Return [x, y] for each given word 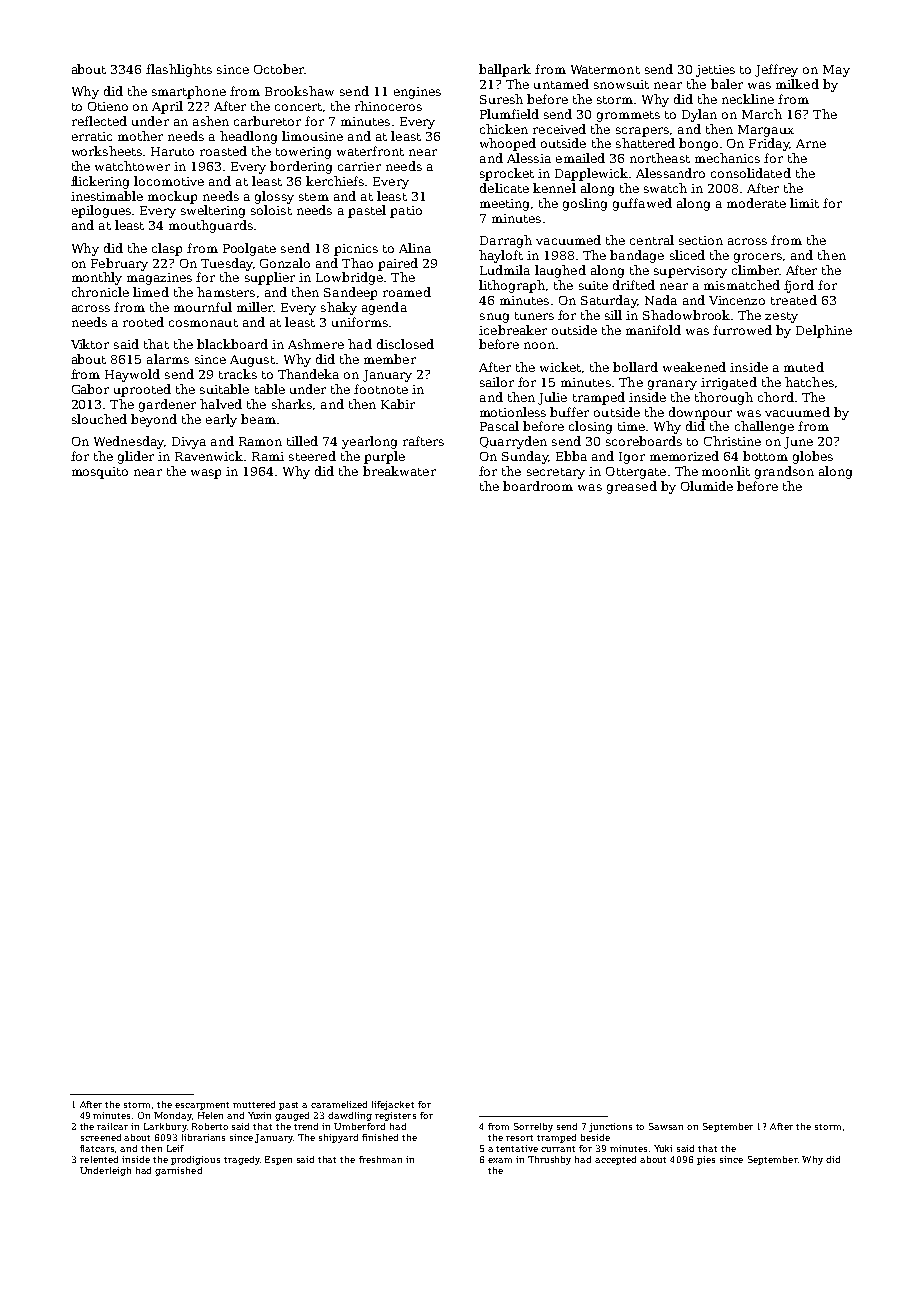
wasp [206, 474]
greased [632, 487]
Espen [278, 1160]
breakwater [399, 471]
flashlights [179, 70]
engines [417, 93]
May [836, 71]
